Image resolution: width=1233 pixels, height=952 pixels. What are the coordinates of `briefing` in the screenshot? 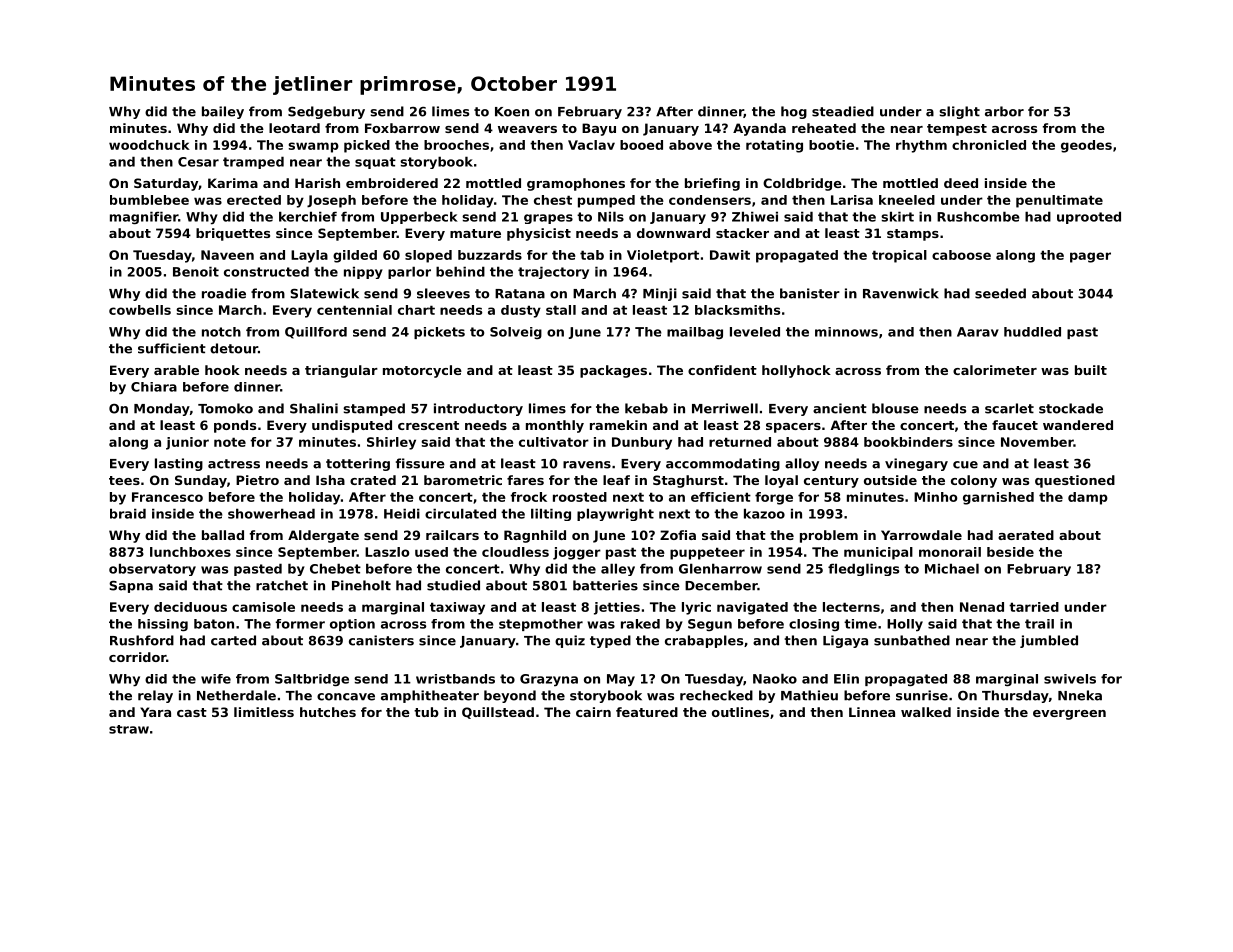 It's located at (712, 184).
